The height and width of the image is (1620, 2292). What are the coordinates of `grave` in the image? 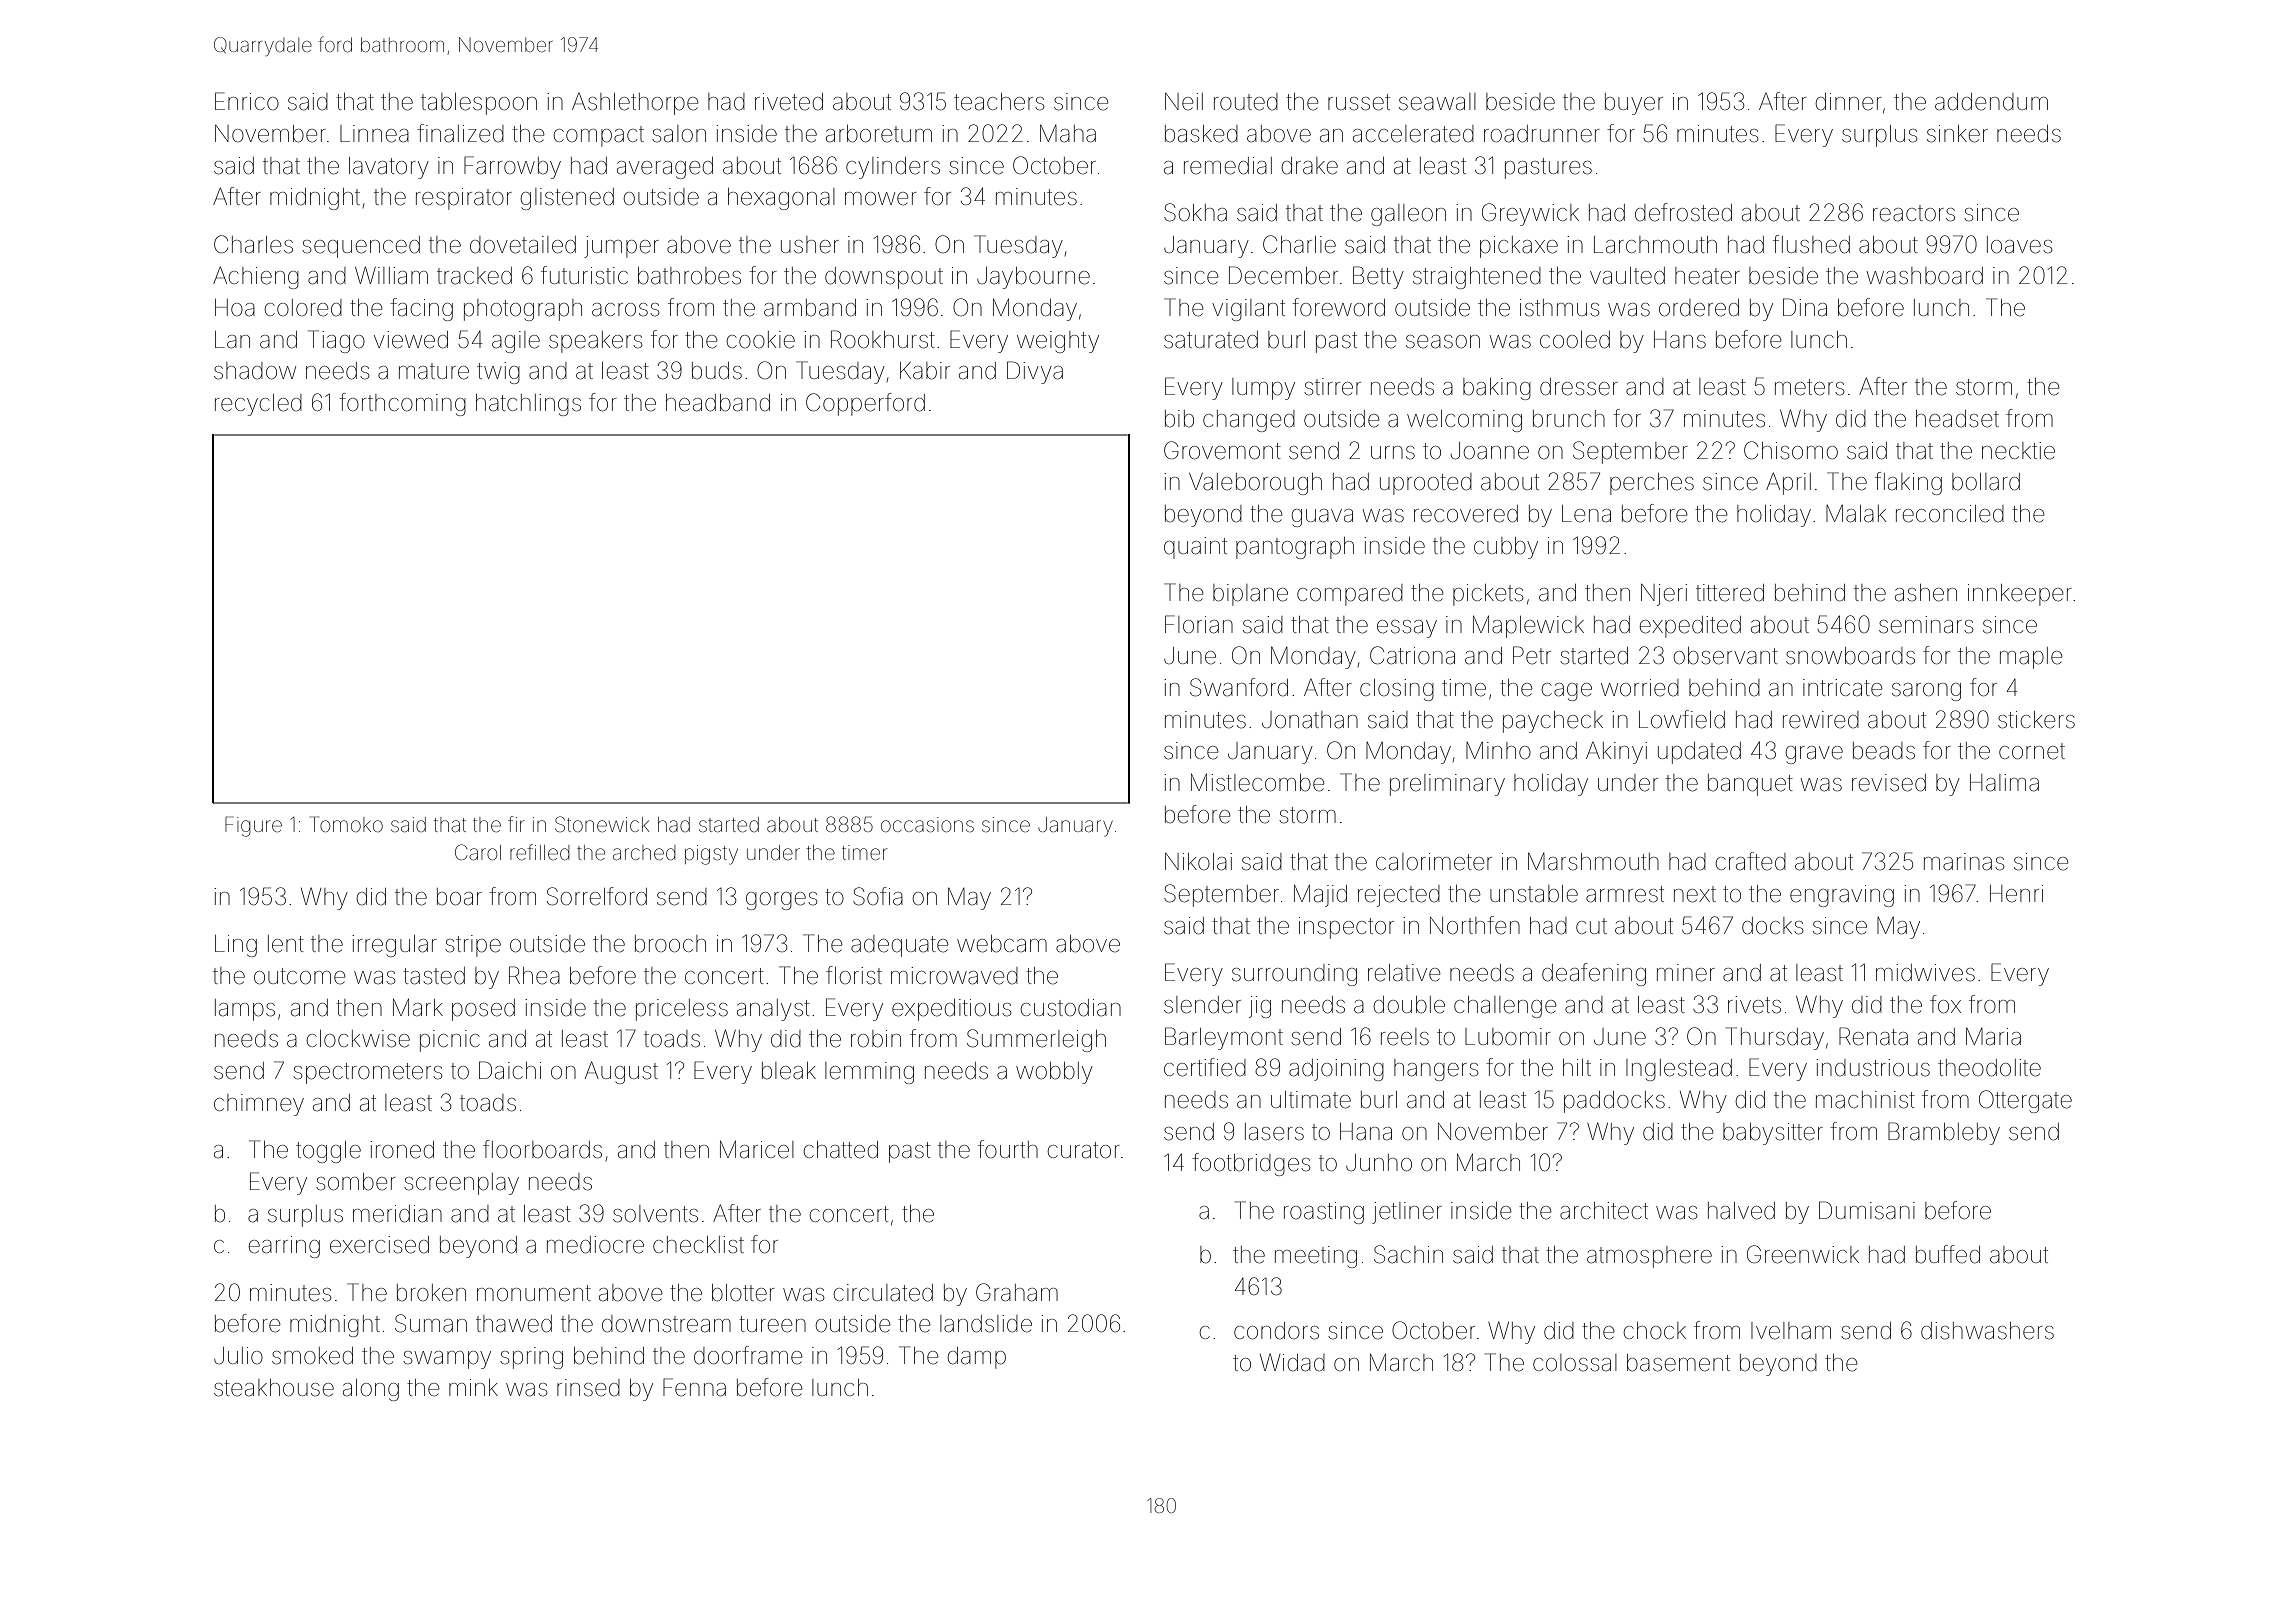 It's located at (1814, 755).
